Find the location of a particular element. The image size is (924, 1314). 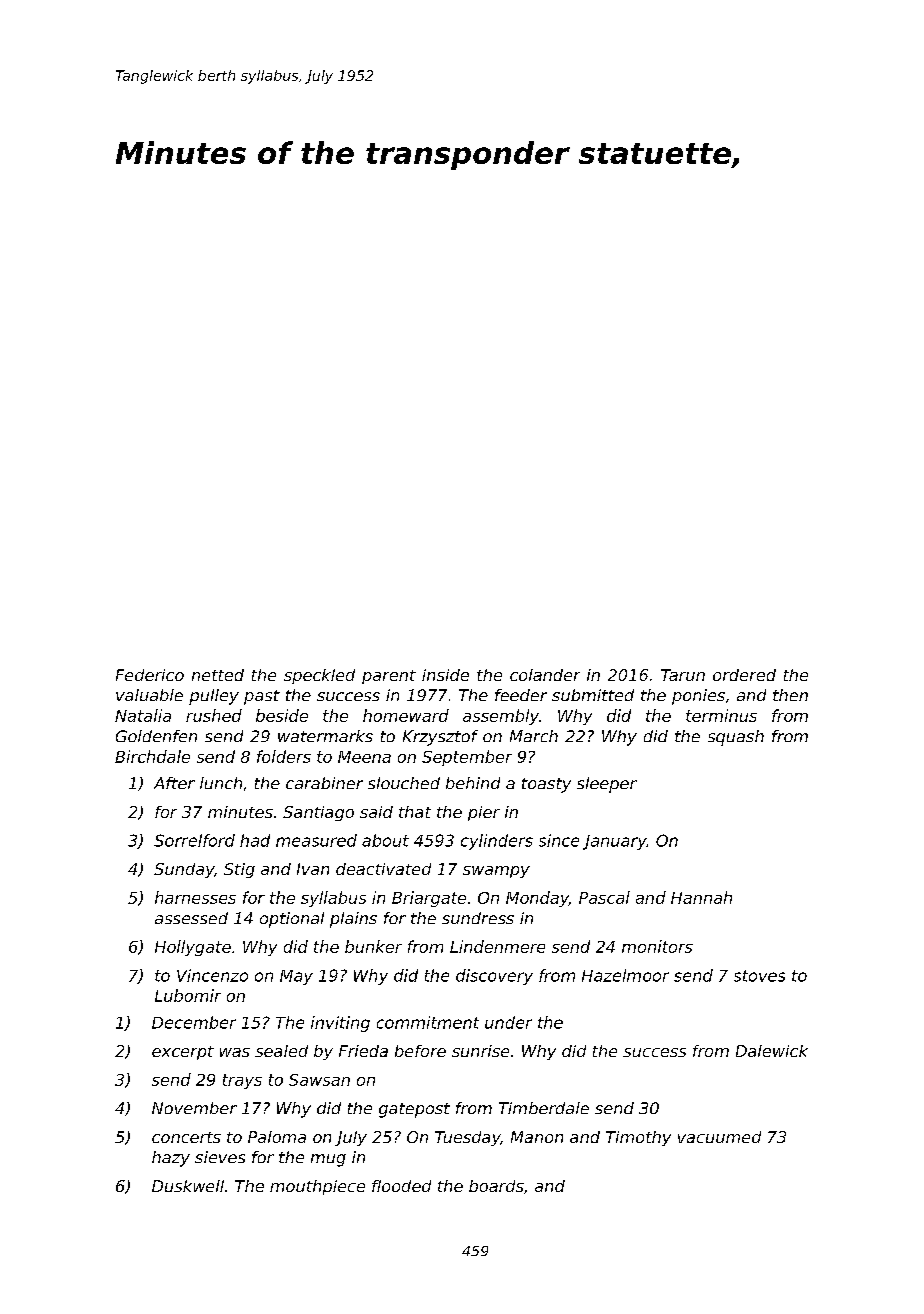

Tuesday is located at coordinates (468, 1138).
